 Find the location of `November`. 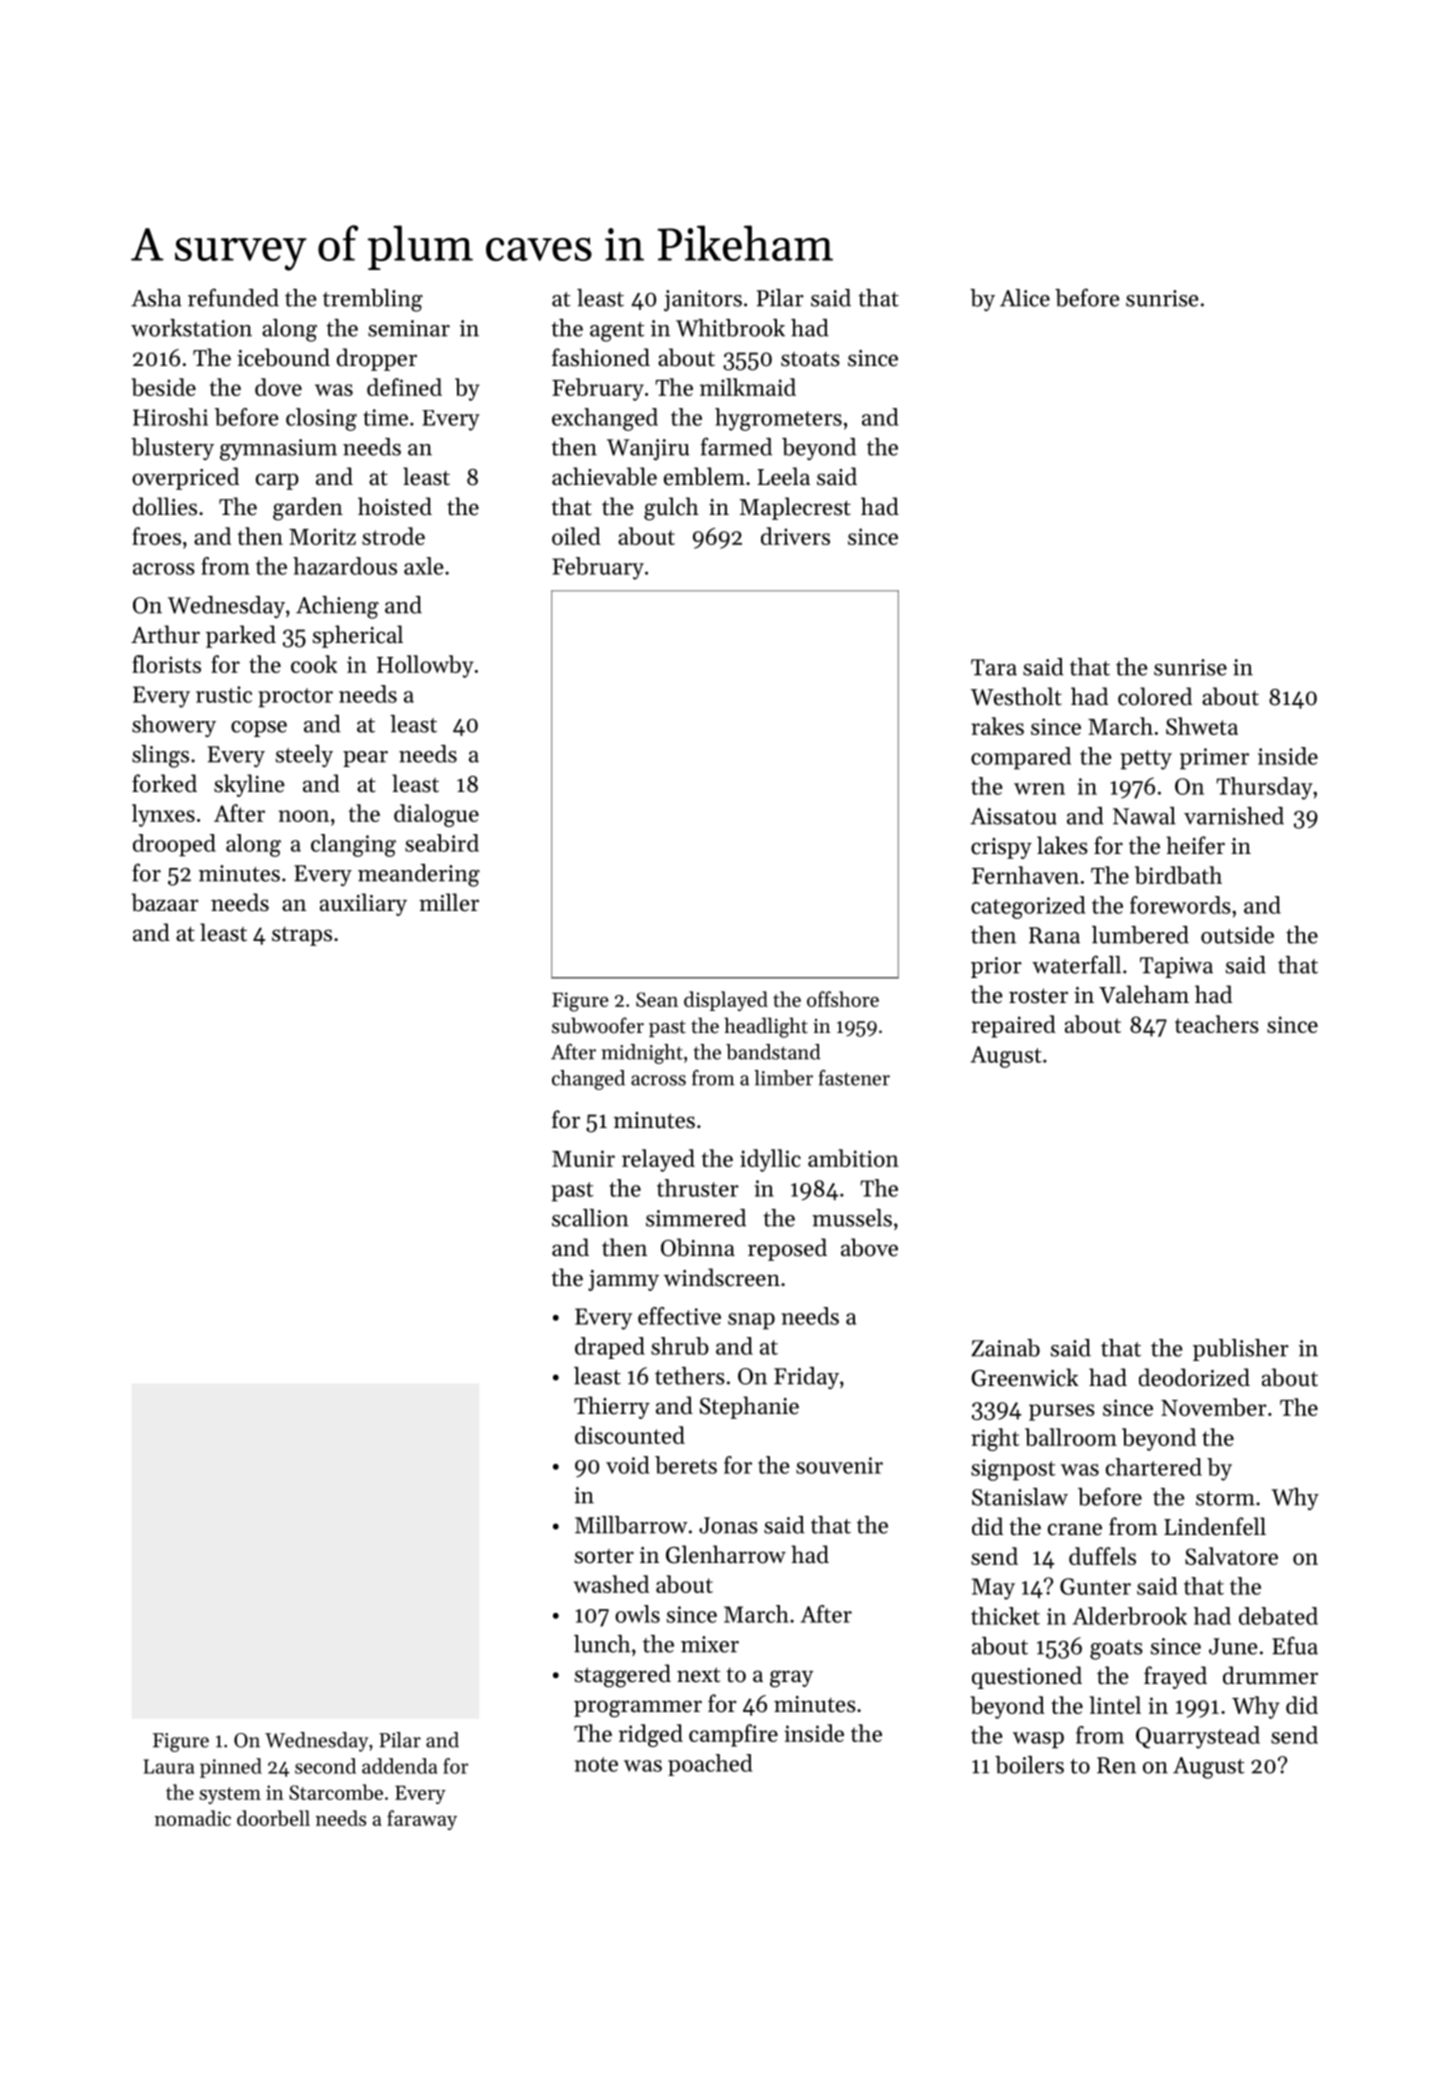

November is located at coordinates (1214, 1407).
